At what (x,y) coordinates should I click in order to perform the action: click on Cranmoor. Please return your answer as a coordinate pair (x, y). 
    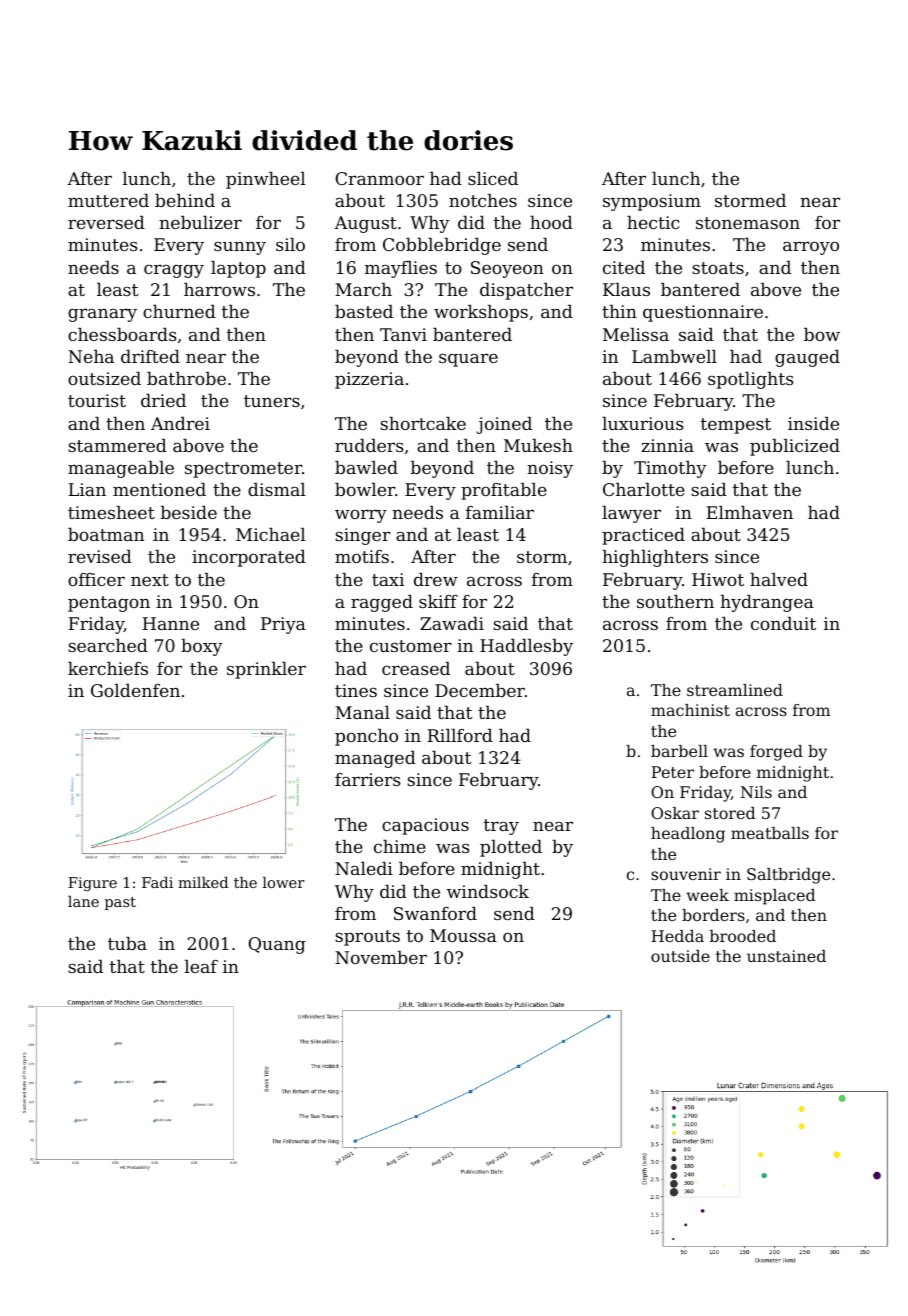
    Looking at the image, I should click on (379, 178).
